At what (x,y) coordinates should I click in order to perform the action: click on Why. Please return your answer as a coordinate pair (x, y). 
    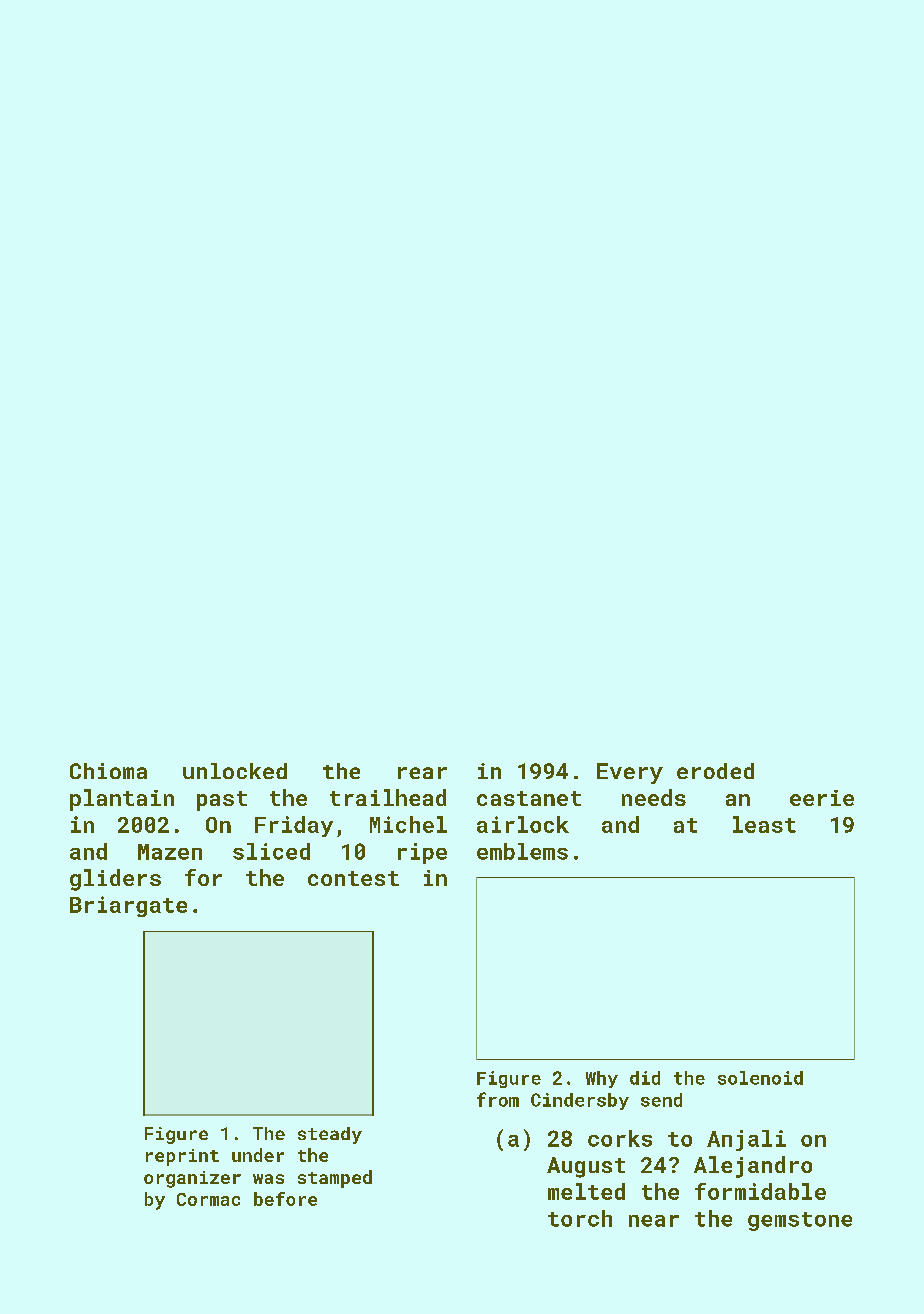
    Looking at the image, I should click on (602, 1079).
